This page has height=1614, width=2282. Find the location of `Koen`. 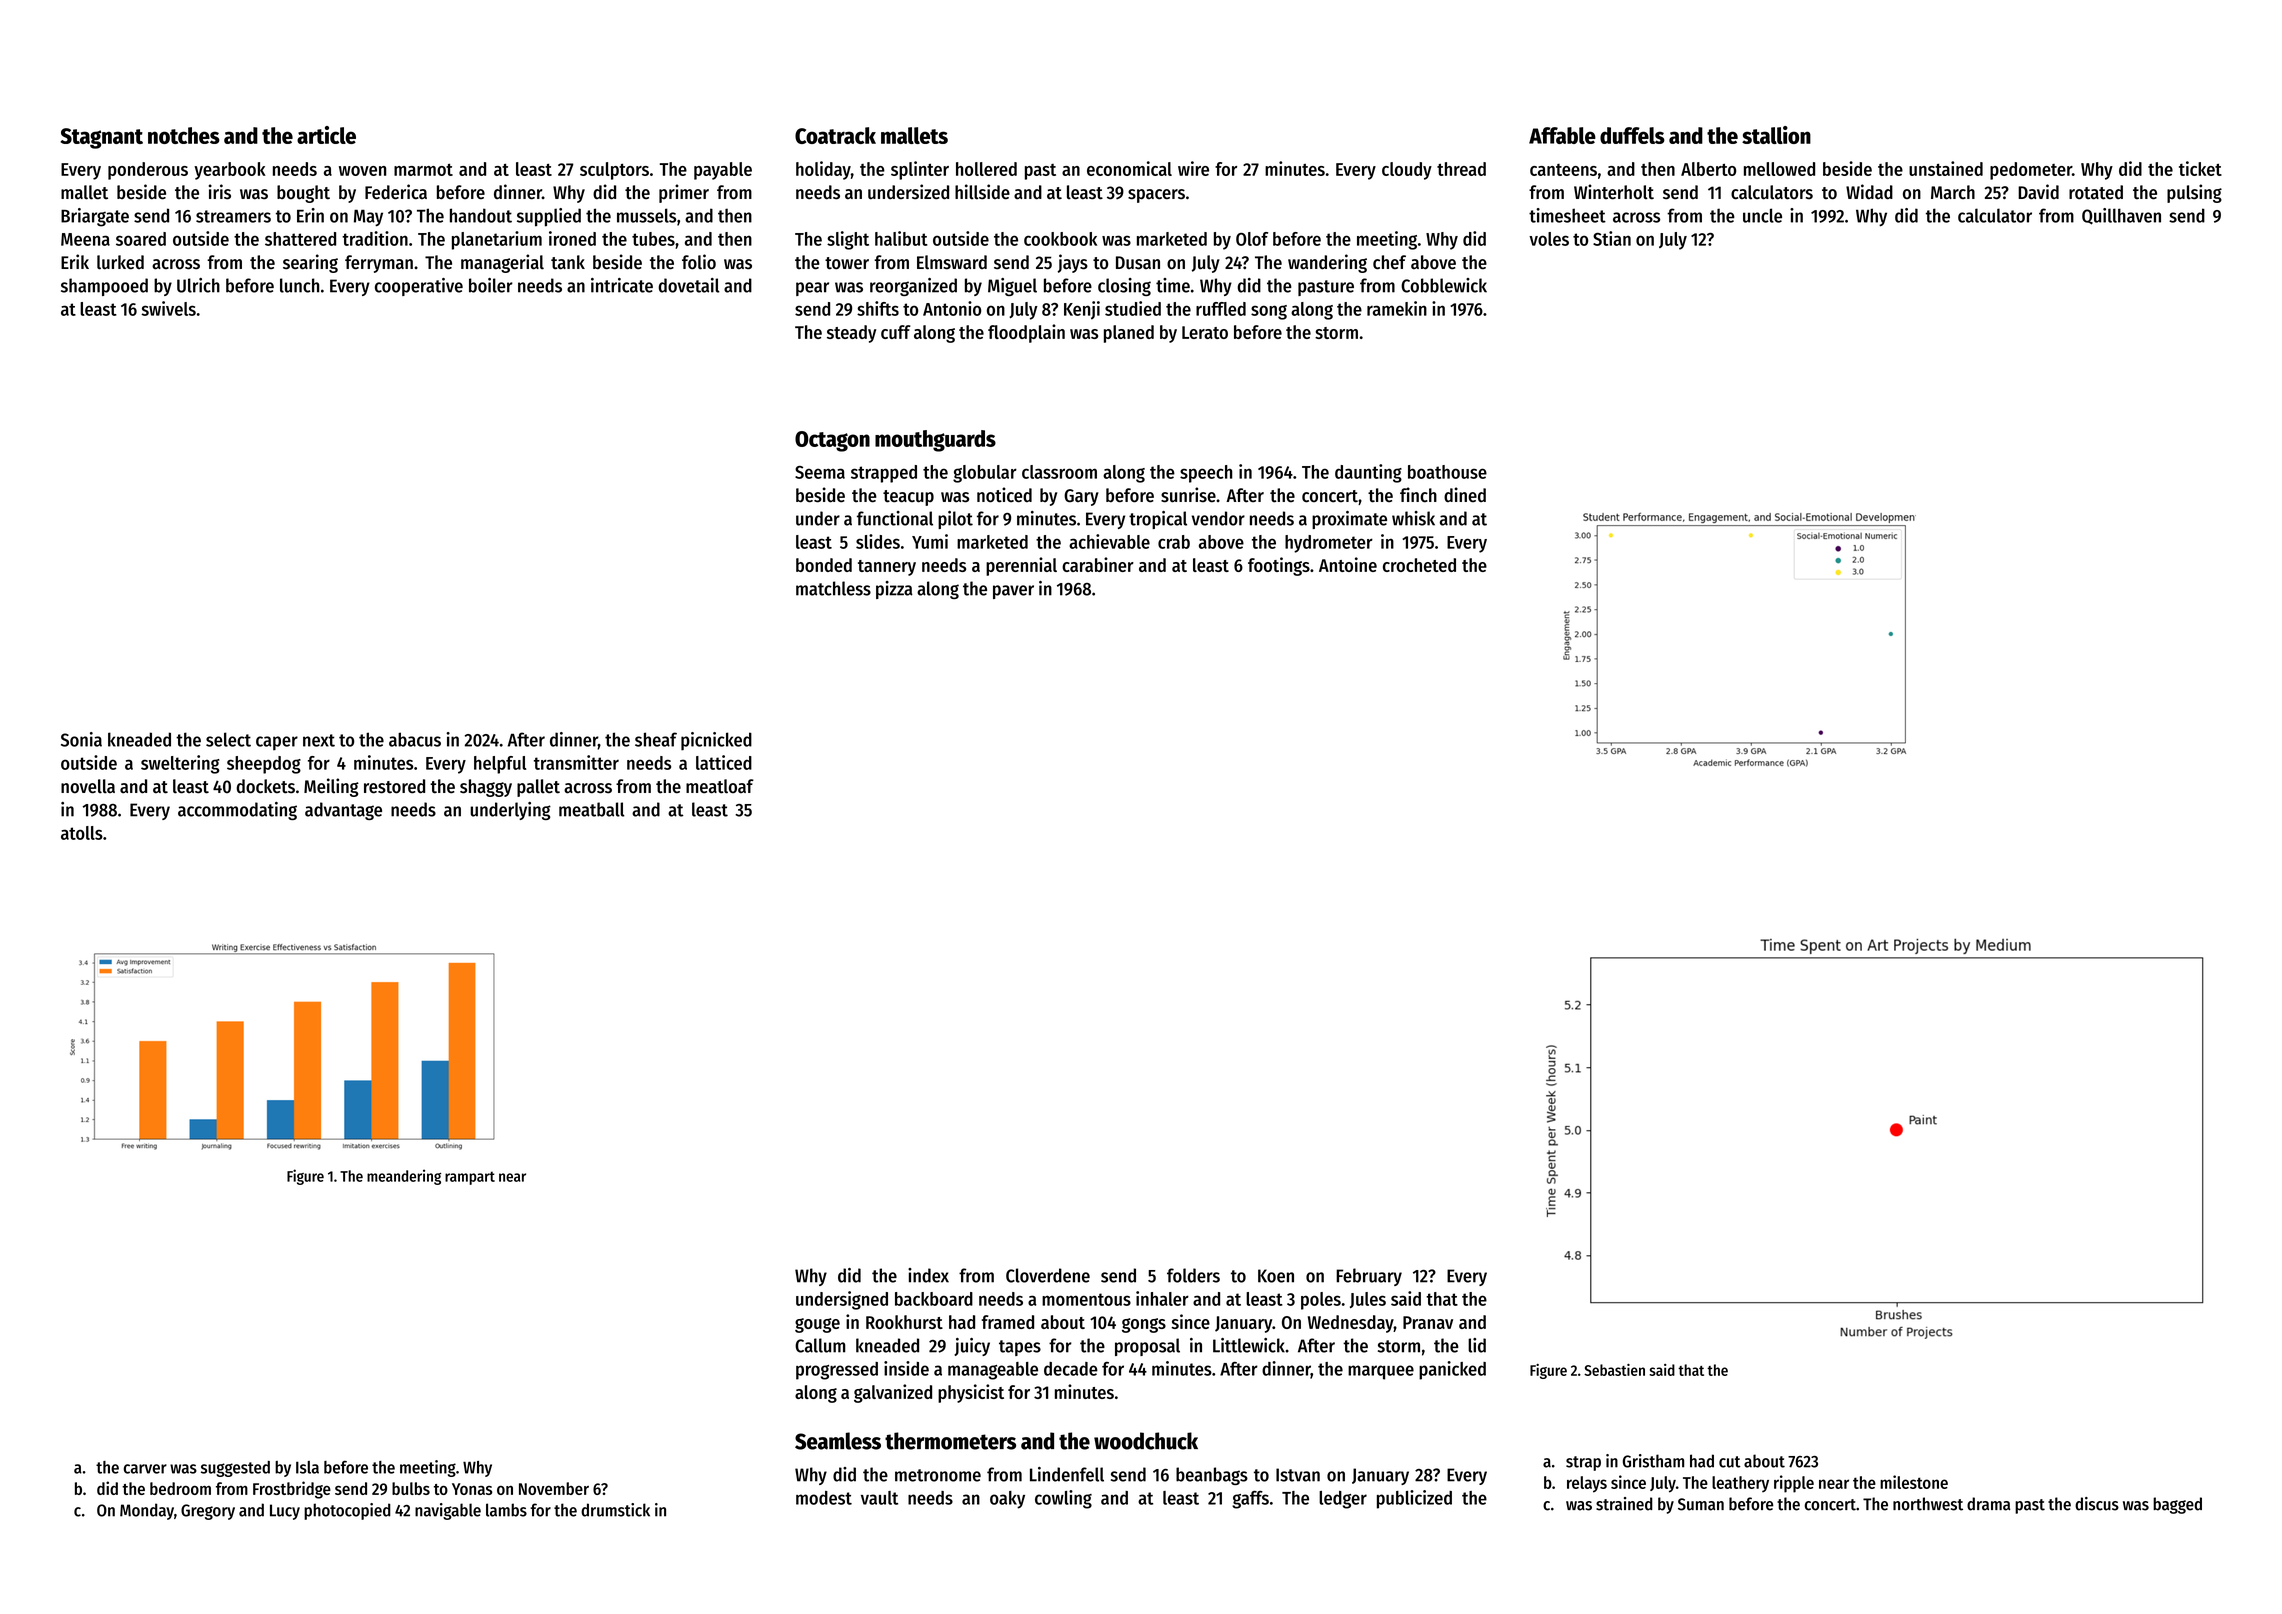

Koen is located at coordinates (1276, 1276).
